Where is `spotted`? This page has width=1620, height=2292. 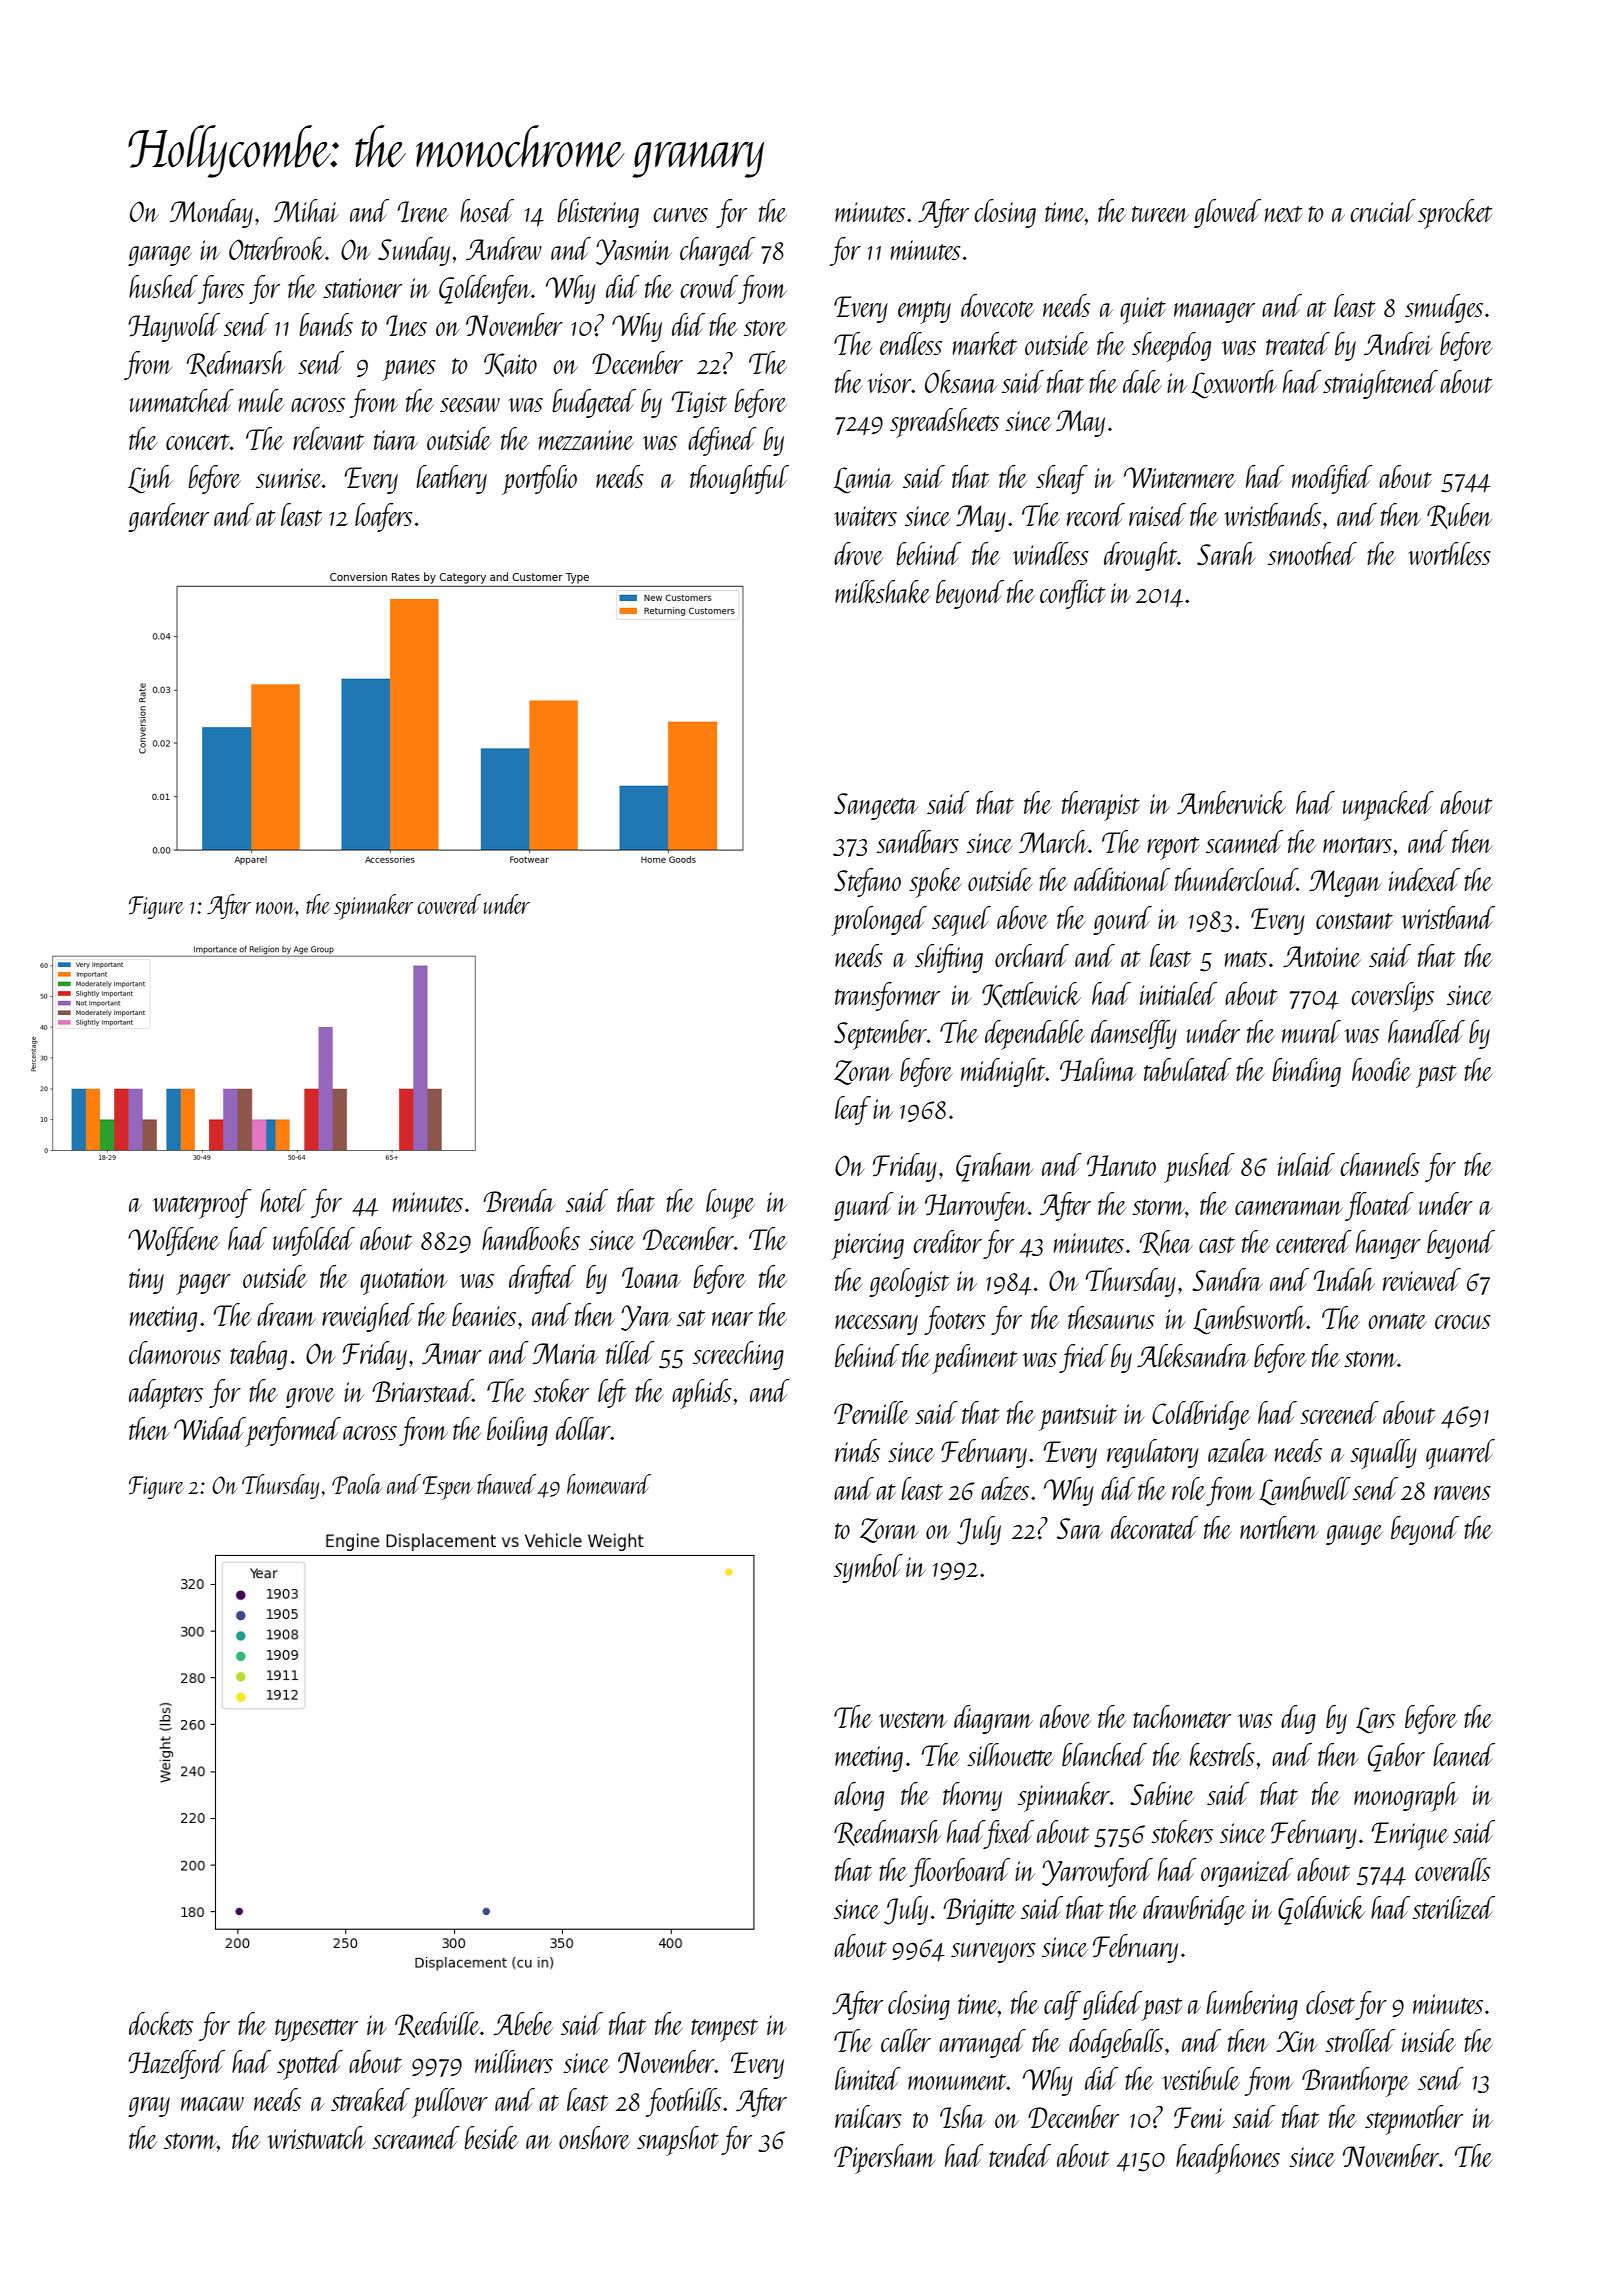 spotted is located at coordinates (310, 2065).
